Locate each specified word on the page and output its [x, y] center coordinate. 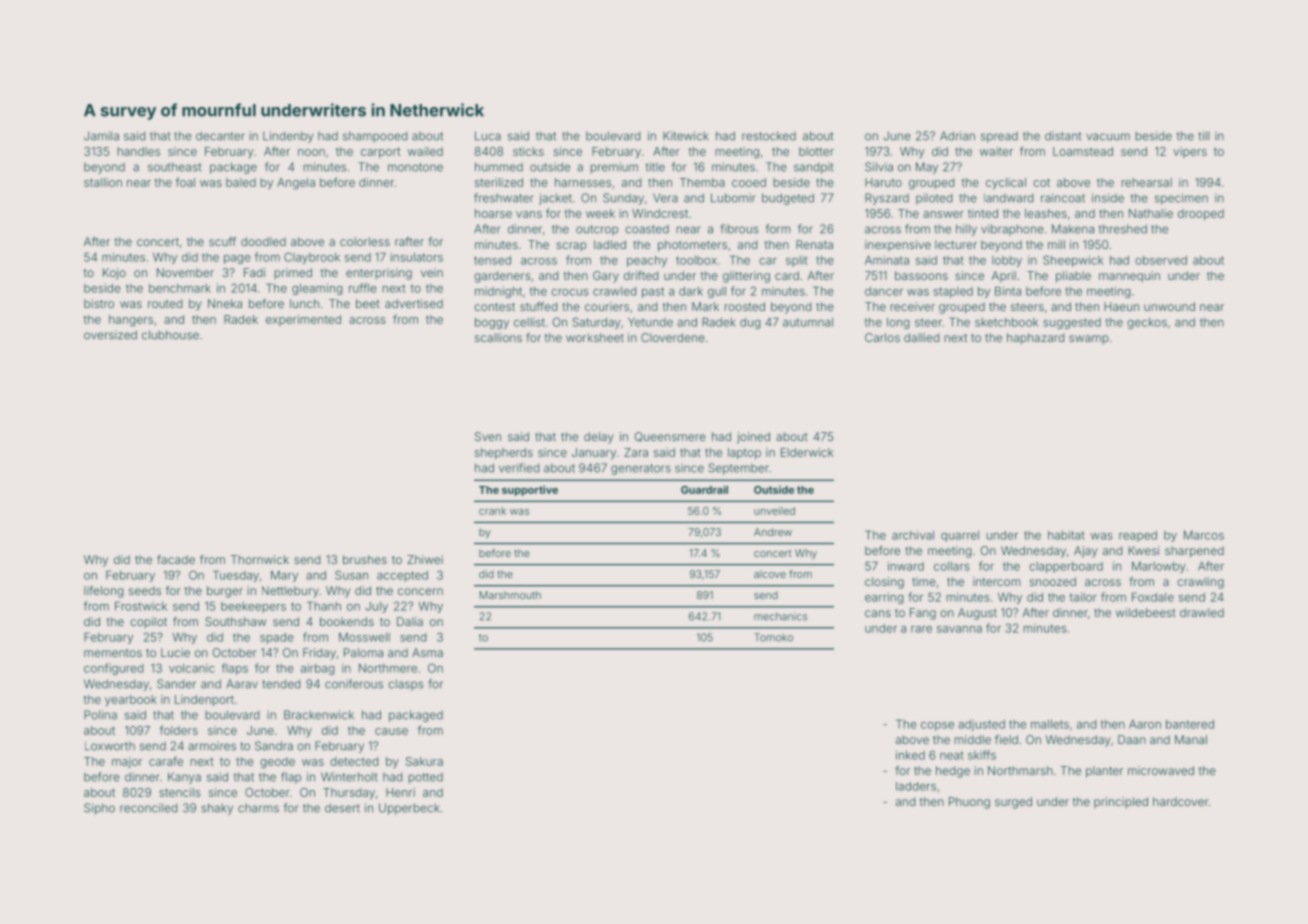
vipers [1190, 152]
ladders [916, 786]
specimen [1181, 199]
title [655, 167]
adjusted [981, 725]
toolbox [696, 260]
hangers [131, 321]
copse [937, 726]
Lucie [175, 652]
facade [176, 559]
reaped [1138, 536]
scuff [222, 241]
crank [492, 511]
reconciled [148, 808]
